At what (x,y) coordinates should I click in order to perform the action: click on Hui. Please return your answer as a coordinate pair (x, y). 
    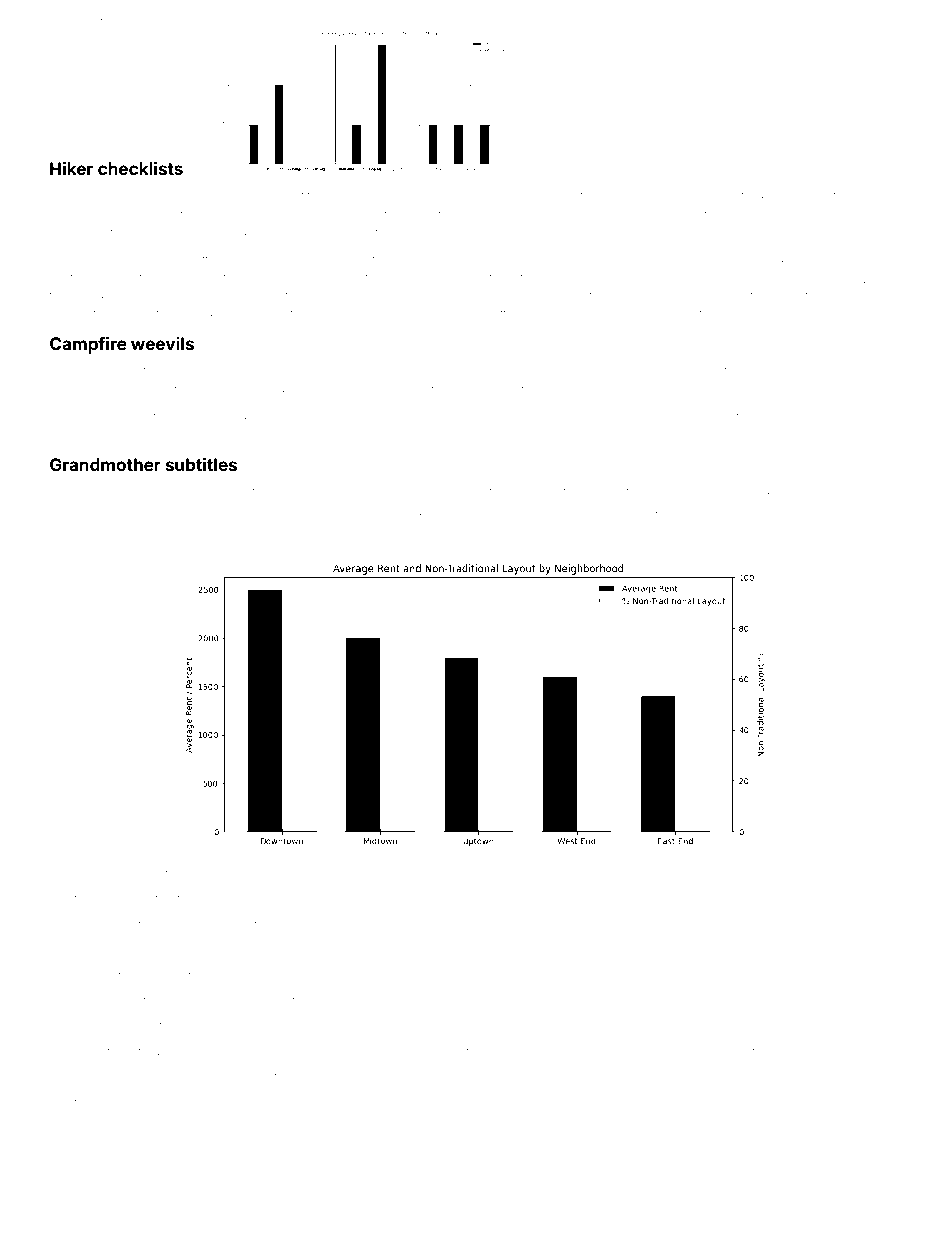
    Looking at the image, I should click on (398, 537).
